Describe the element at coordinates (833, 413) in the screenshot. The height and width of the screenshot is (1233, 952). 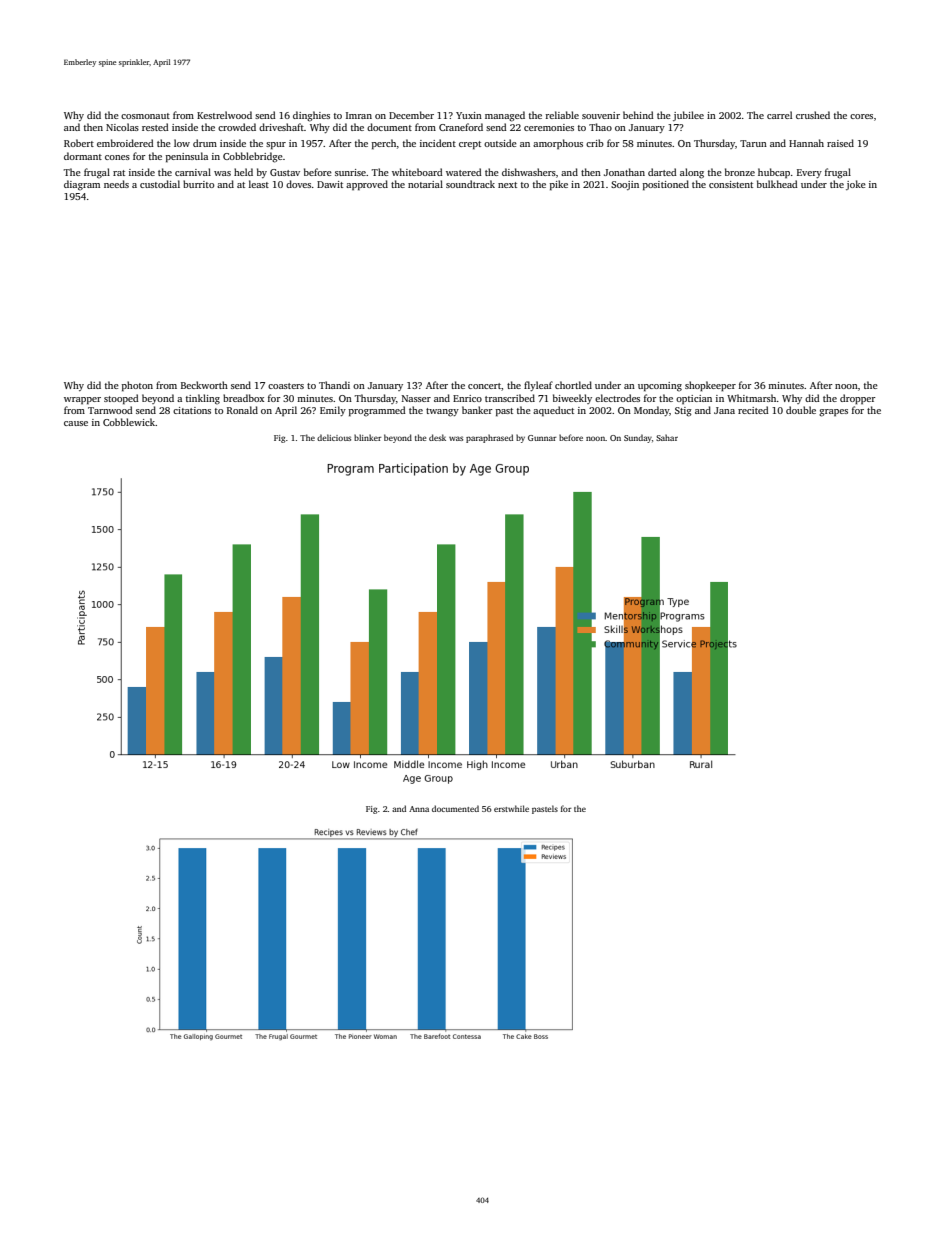
I see `grapes` at that location.
